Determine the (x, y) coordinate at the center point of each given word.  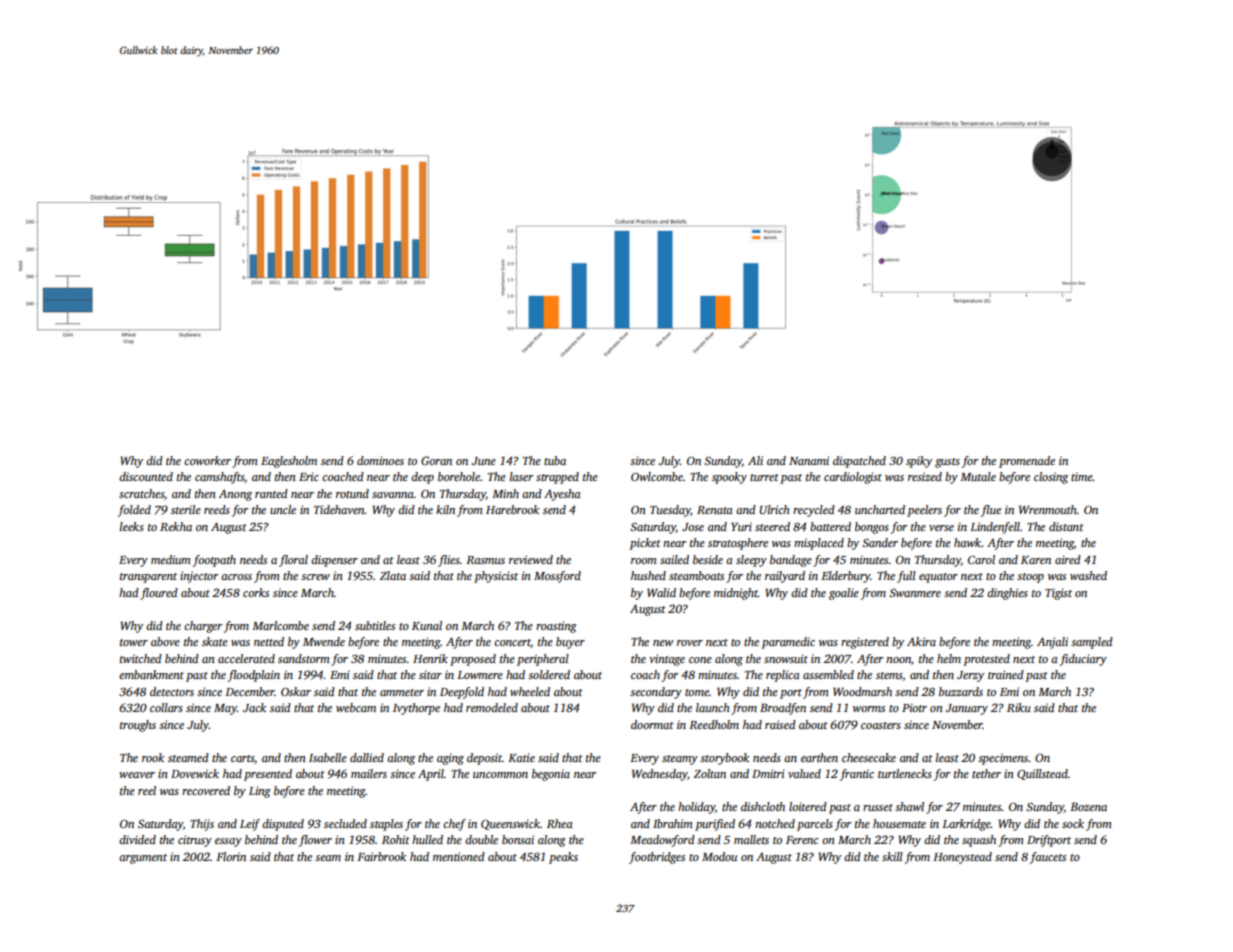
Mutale (978, 476)
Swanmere (915, 592)
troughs (138, 726)
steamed (188, 757)
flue (991, 511)
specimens (1003, 759)
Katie (521, 757)
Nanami (809, 460)
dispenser (334, 561)
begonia (551, 775)
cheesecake (869, 757)
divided (137, 839)
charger (203, 627)
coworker (207, 460)
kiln (445, 509)
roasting (556, 627)
